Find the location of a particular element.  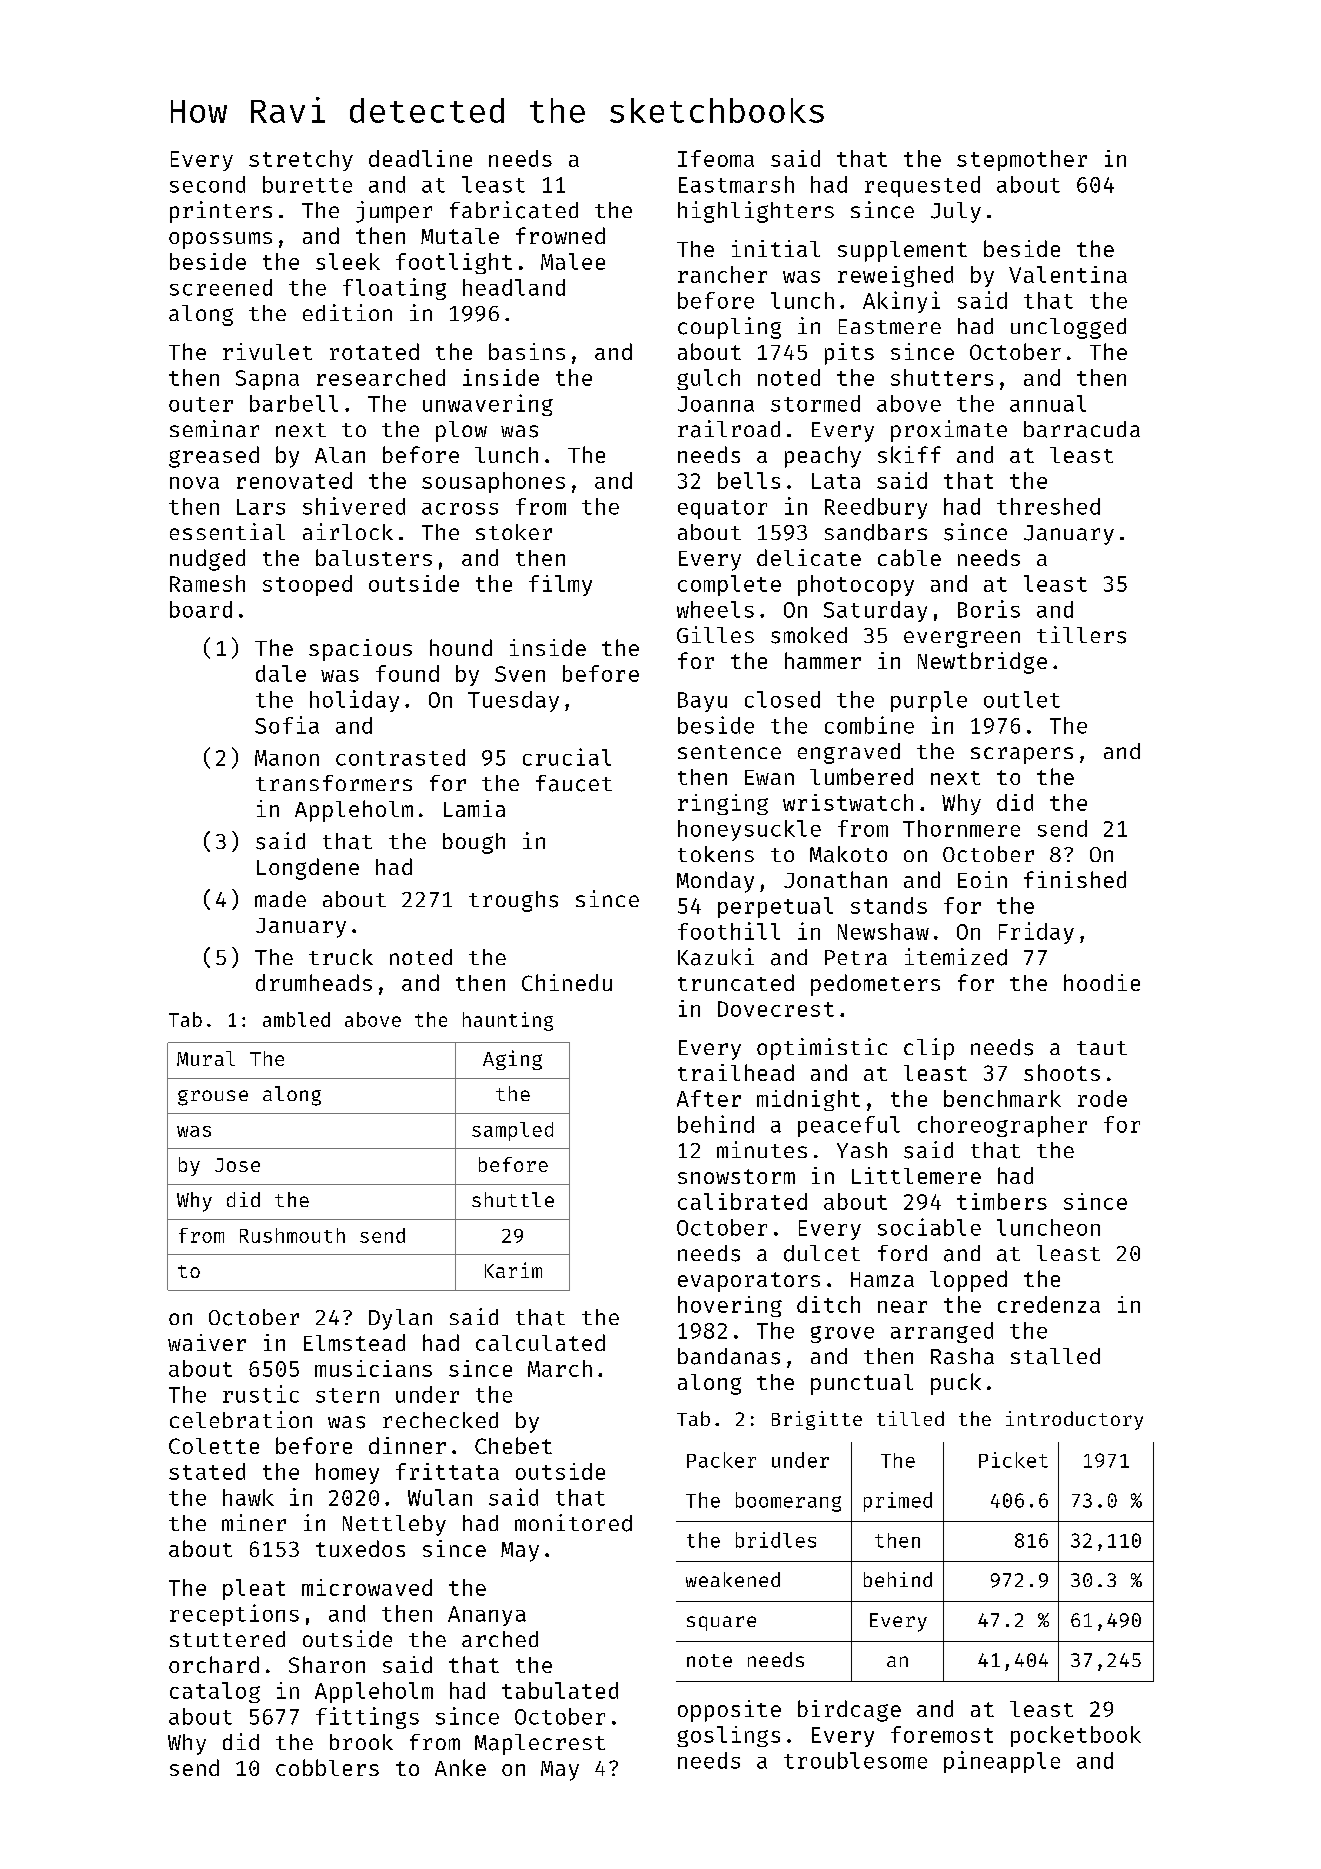

floating is located at coordinates (394, 289).
